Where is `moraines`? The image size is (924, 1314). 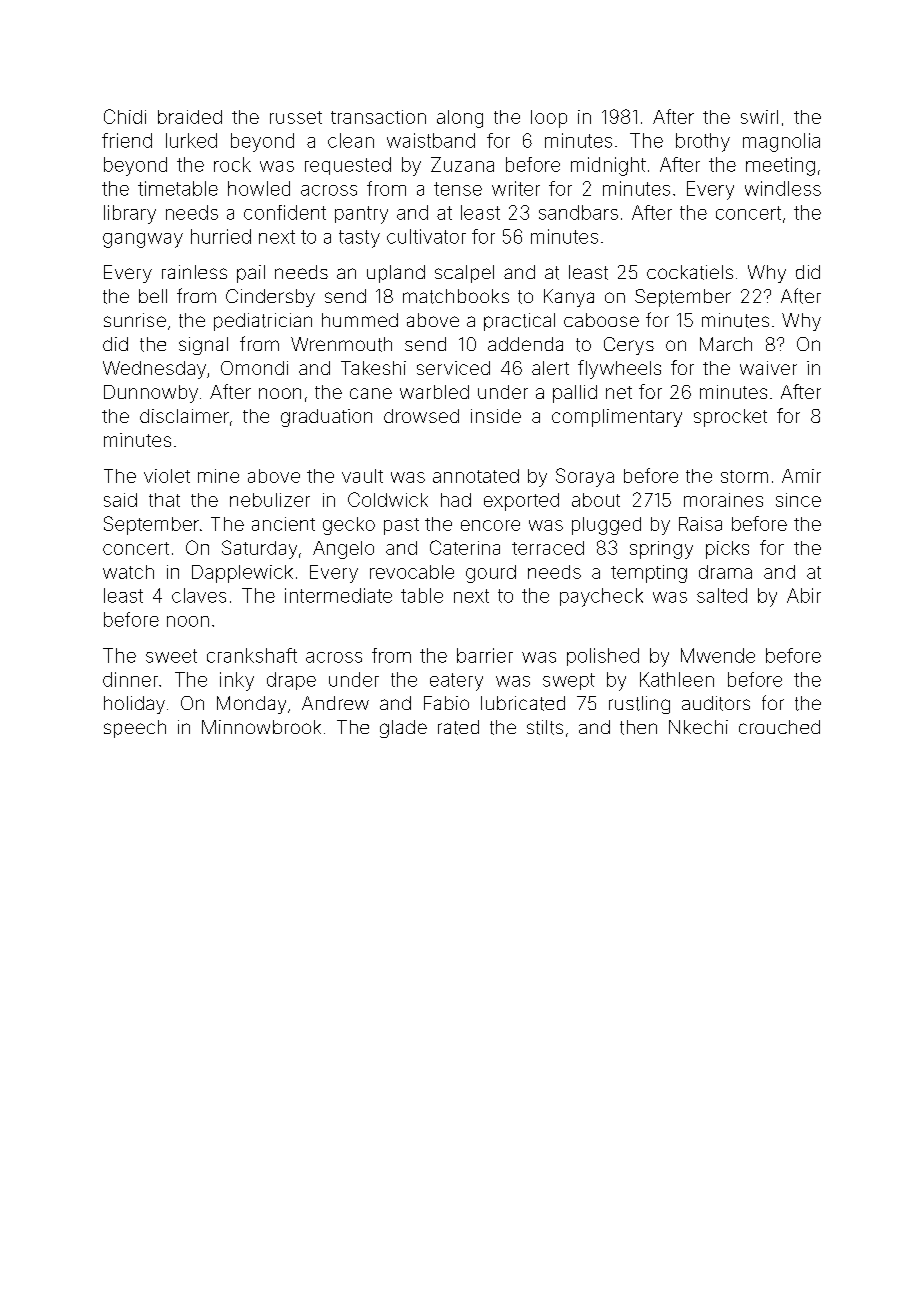
moraines is located at coordinates (723, 500).
